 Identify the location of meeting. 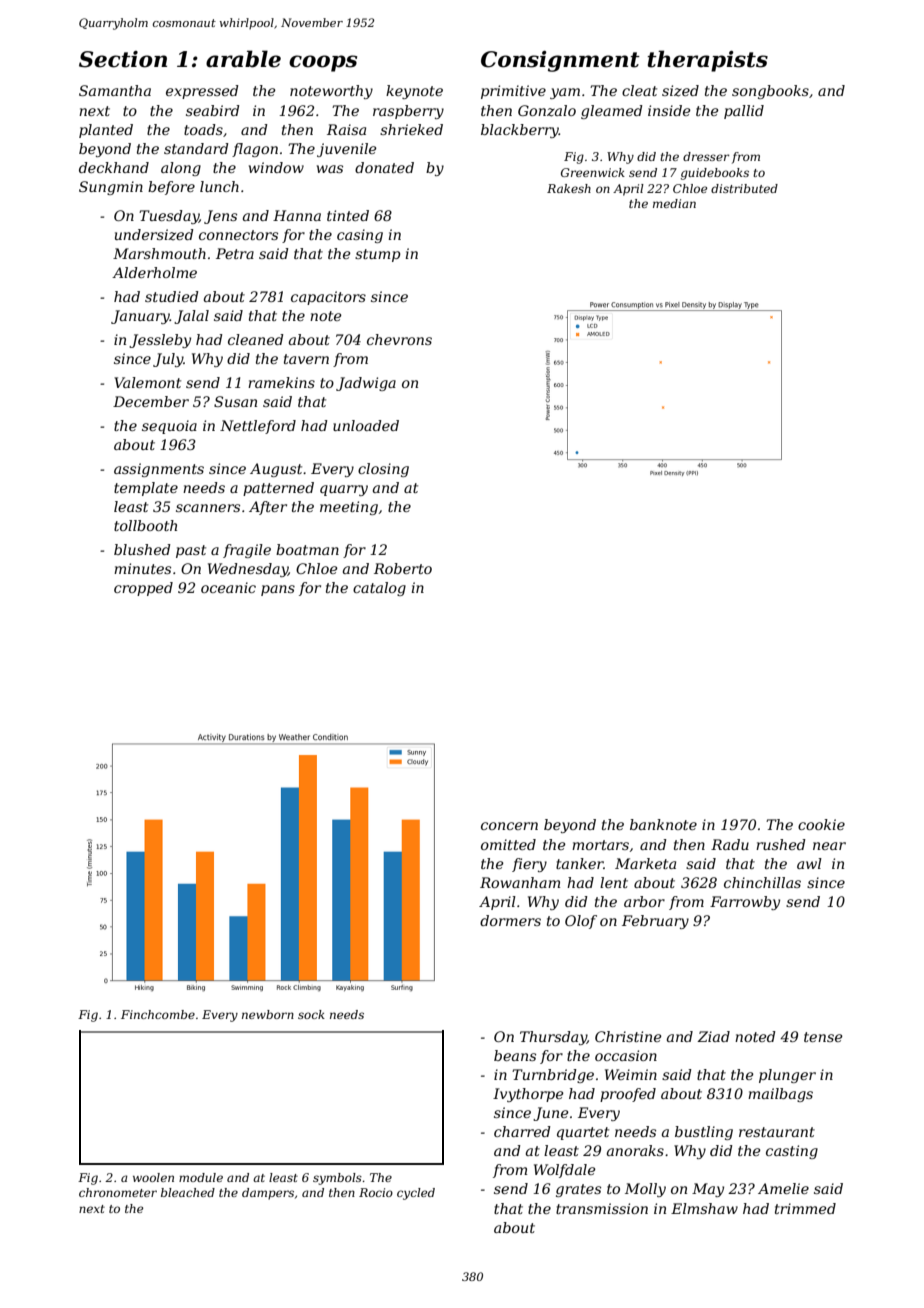
(349, 508).
